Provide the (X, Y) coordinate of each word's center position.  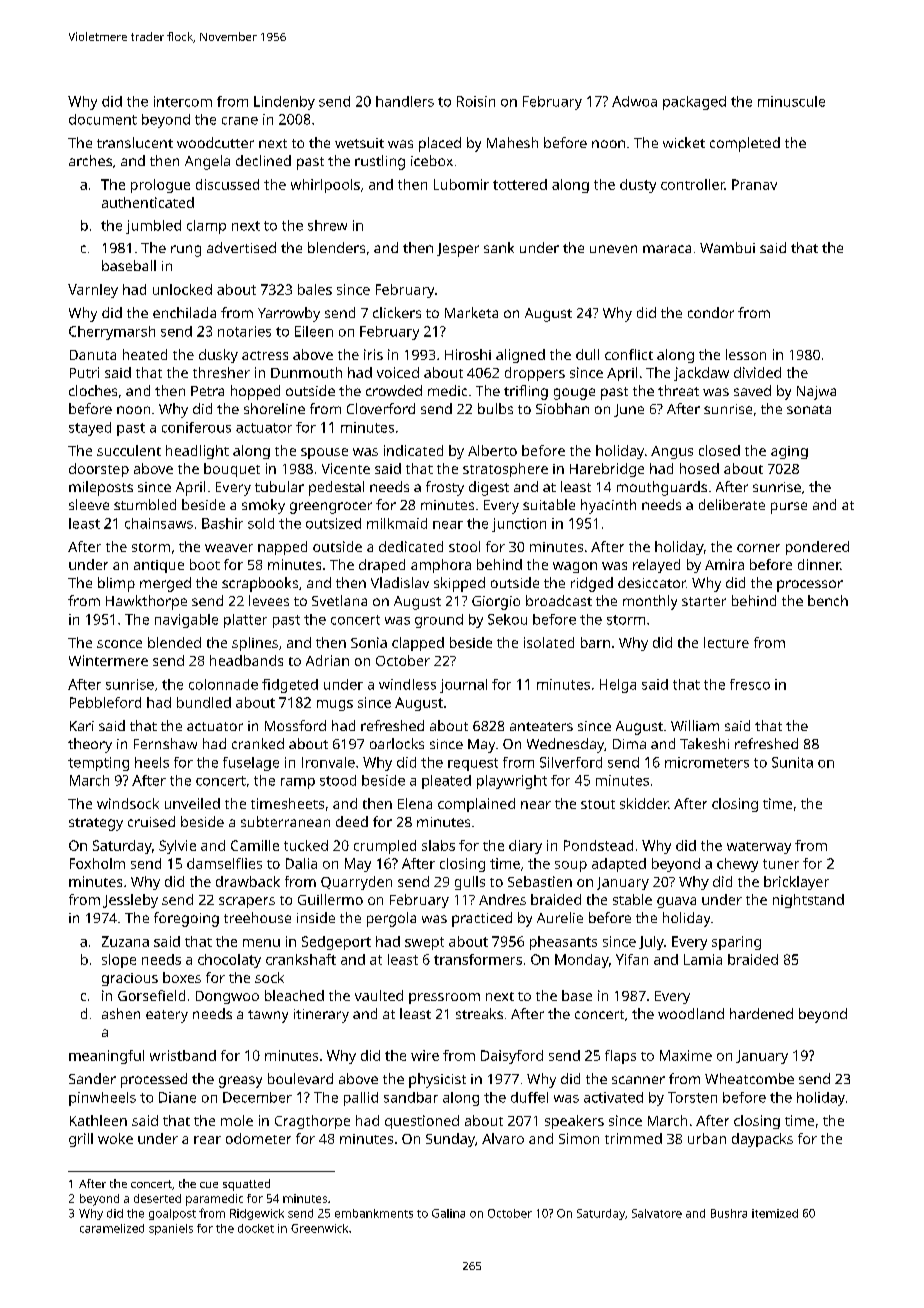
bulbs (495, 408)
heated (145, 354)
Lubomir (461, 184)
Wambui (727, 247)
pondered (817, 548)
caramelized (112, 1228)
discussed (227, 184)
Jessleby (130, 901)
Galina (448, 1213)
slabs (438, 845)
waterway (759, 848)
